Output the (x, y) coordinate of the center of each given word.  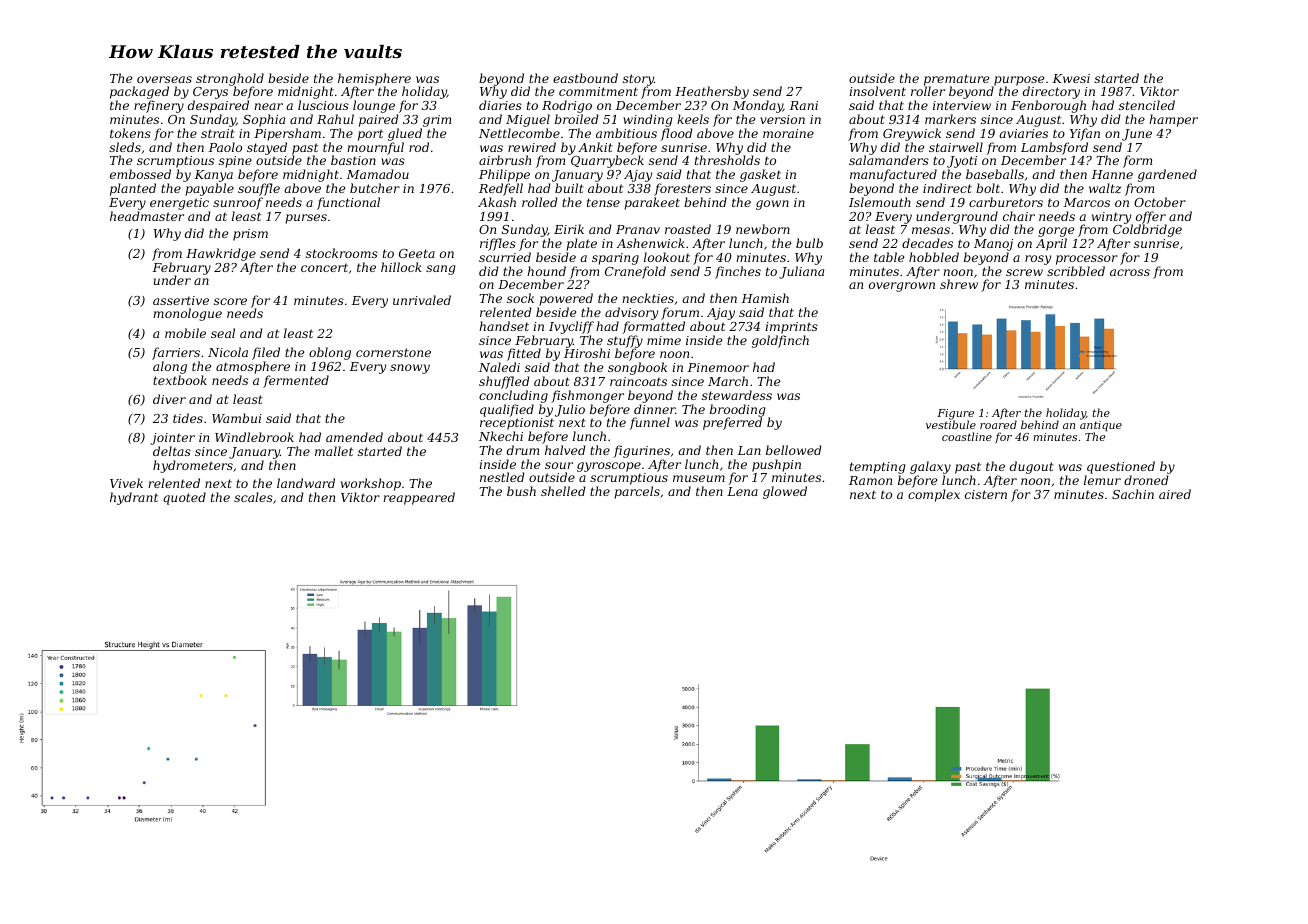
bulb (809, 243)
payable (209, 189)
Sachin (1133, 494)
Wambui (236, 418)
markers (950, 119)
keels (693, 119)
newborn (763, 229)
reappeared (419, 498)
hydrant (134, 498)
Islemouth (880, 202)
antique (1101, 427)
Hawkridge (221, 254)
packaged (139, 93)
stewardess (737, 395)
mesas (931, 230)
